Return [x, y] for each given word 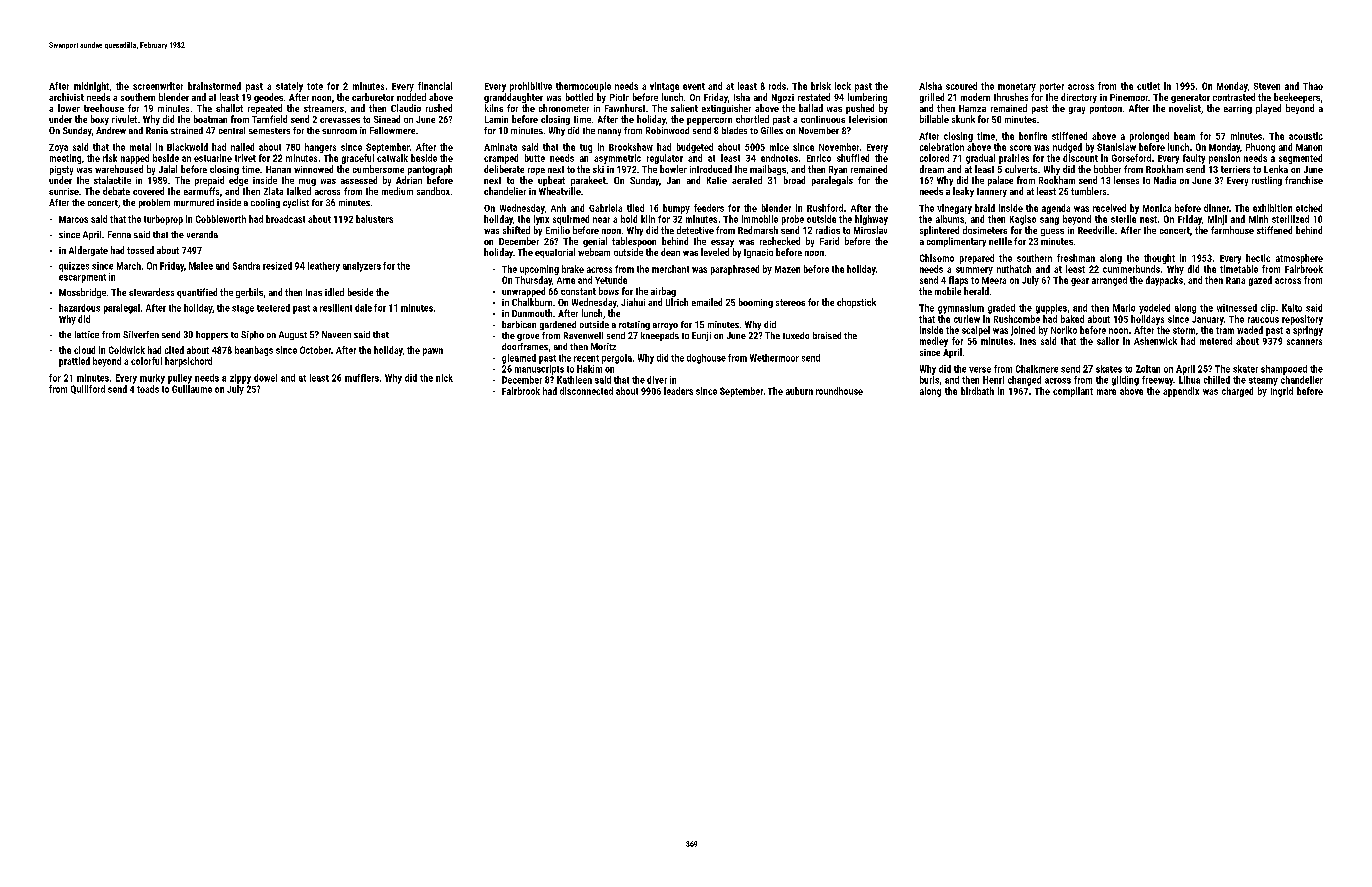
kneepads [660, 336]
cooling [265, 203]
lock [843, 86]
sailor [1108, 341]
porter [1052, 87]
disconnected [586, 391]
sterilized [1290, 219]
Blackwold [187, 147]
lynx [541, 220]
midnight [91, 87]
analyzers [362, 267]
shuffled [853, 158]
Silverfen [141, 334]
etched [1309, 208]
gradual [980, 159]
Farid [829, 241]
